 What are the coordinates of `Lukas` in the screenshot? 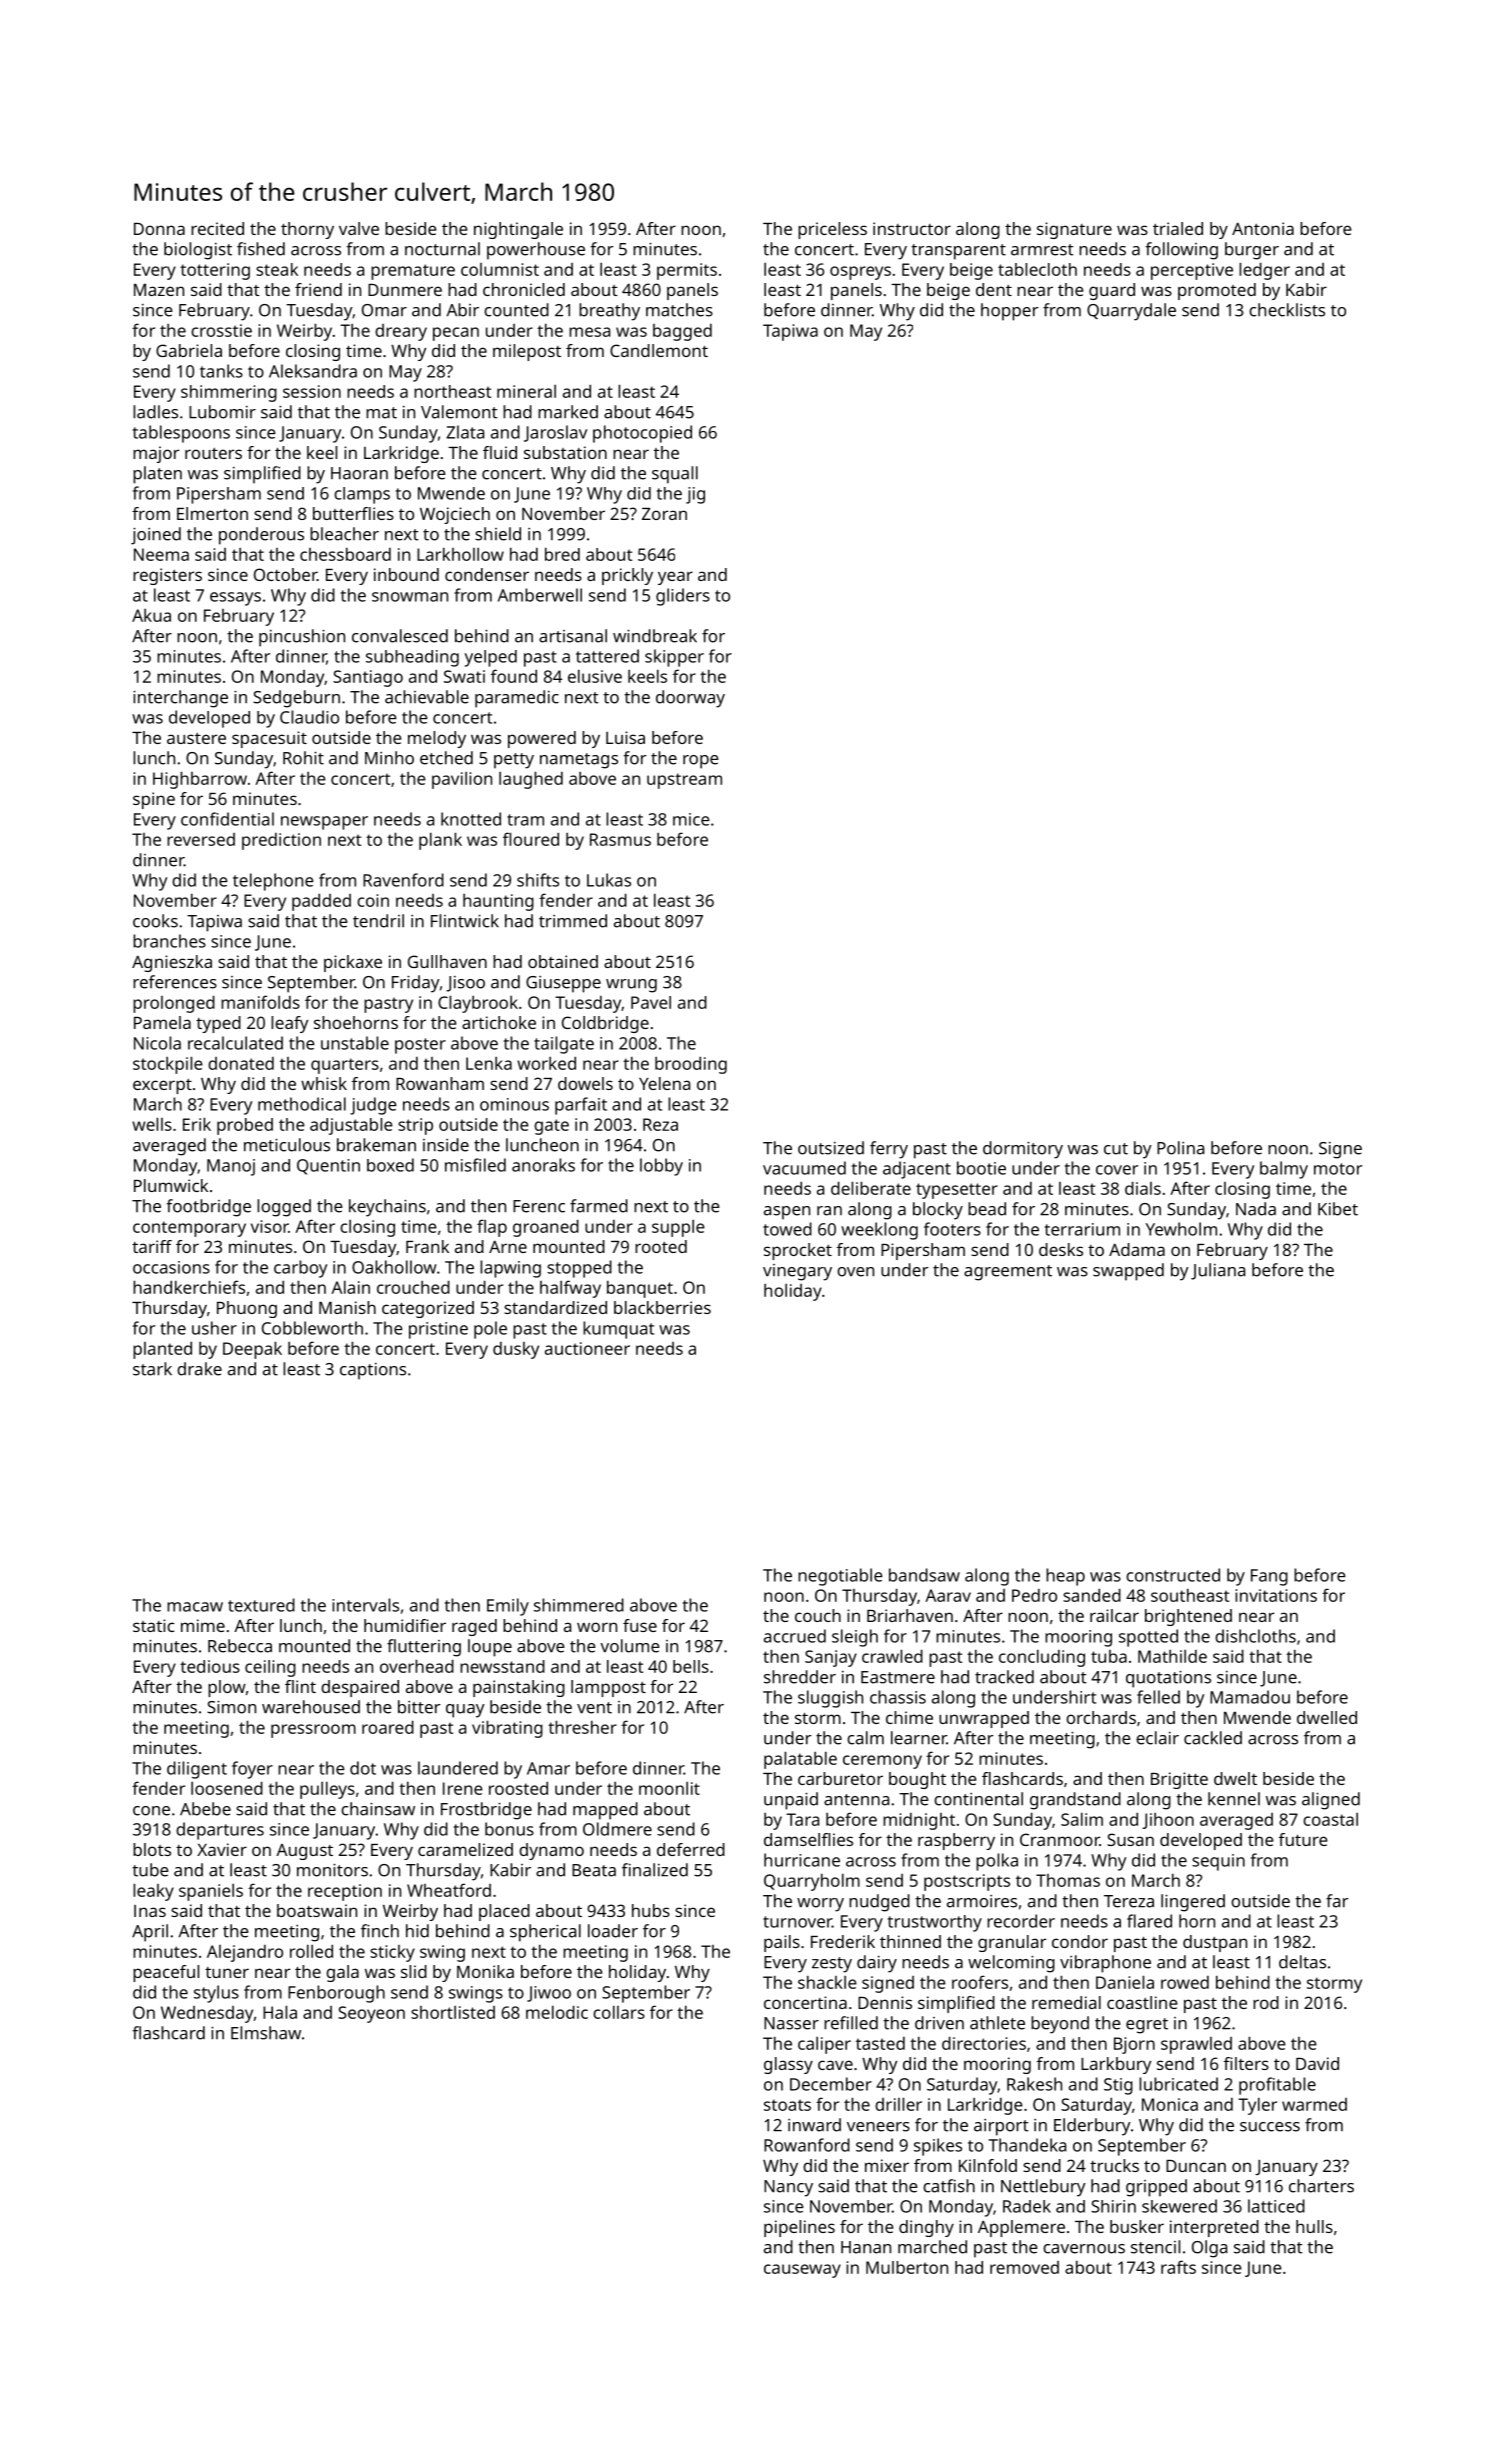 It's located at (609, 880).
